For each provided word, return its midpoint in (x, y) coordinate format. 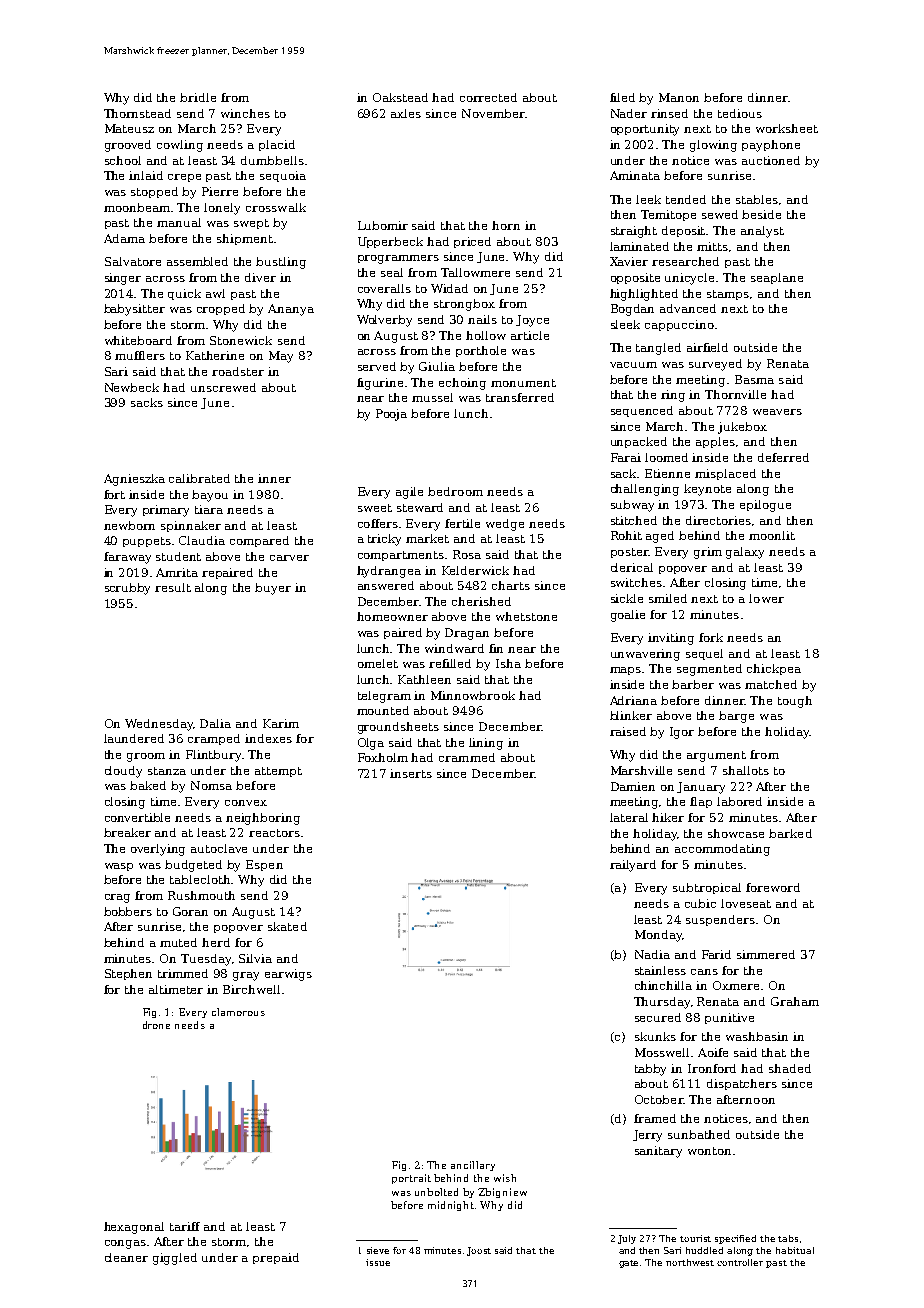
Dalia (215, 723)
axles (406, 113)
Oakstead (400, 97)
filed (622, 97)
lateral (629, 817)
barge (736, 717)
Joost (479, 1251)
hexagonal (134, 1228)
